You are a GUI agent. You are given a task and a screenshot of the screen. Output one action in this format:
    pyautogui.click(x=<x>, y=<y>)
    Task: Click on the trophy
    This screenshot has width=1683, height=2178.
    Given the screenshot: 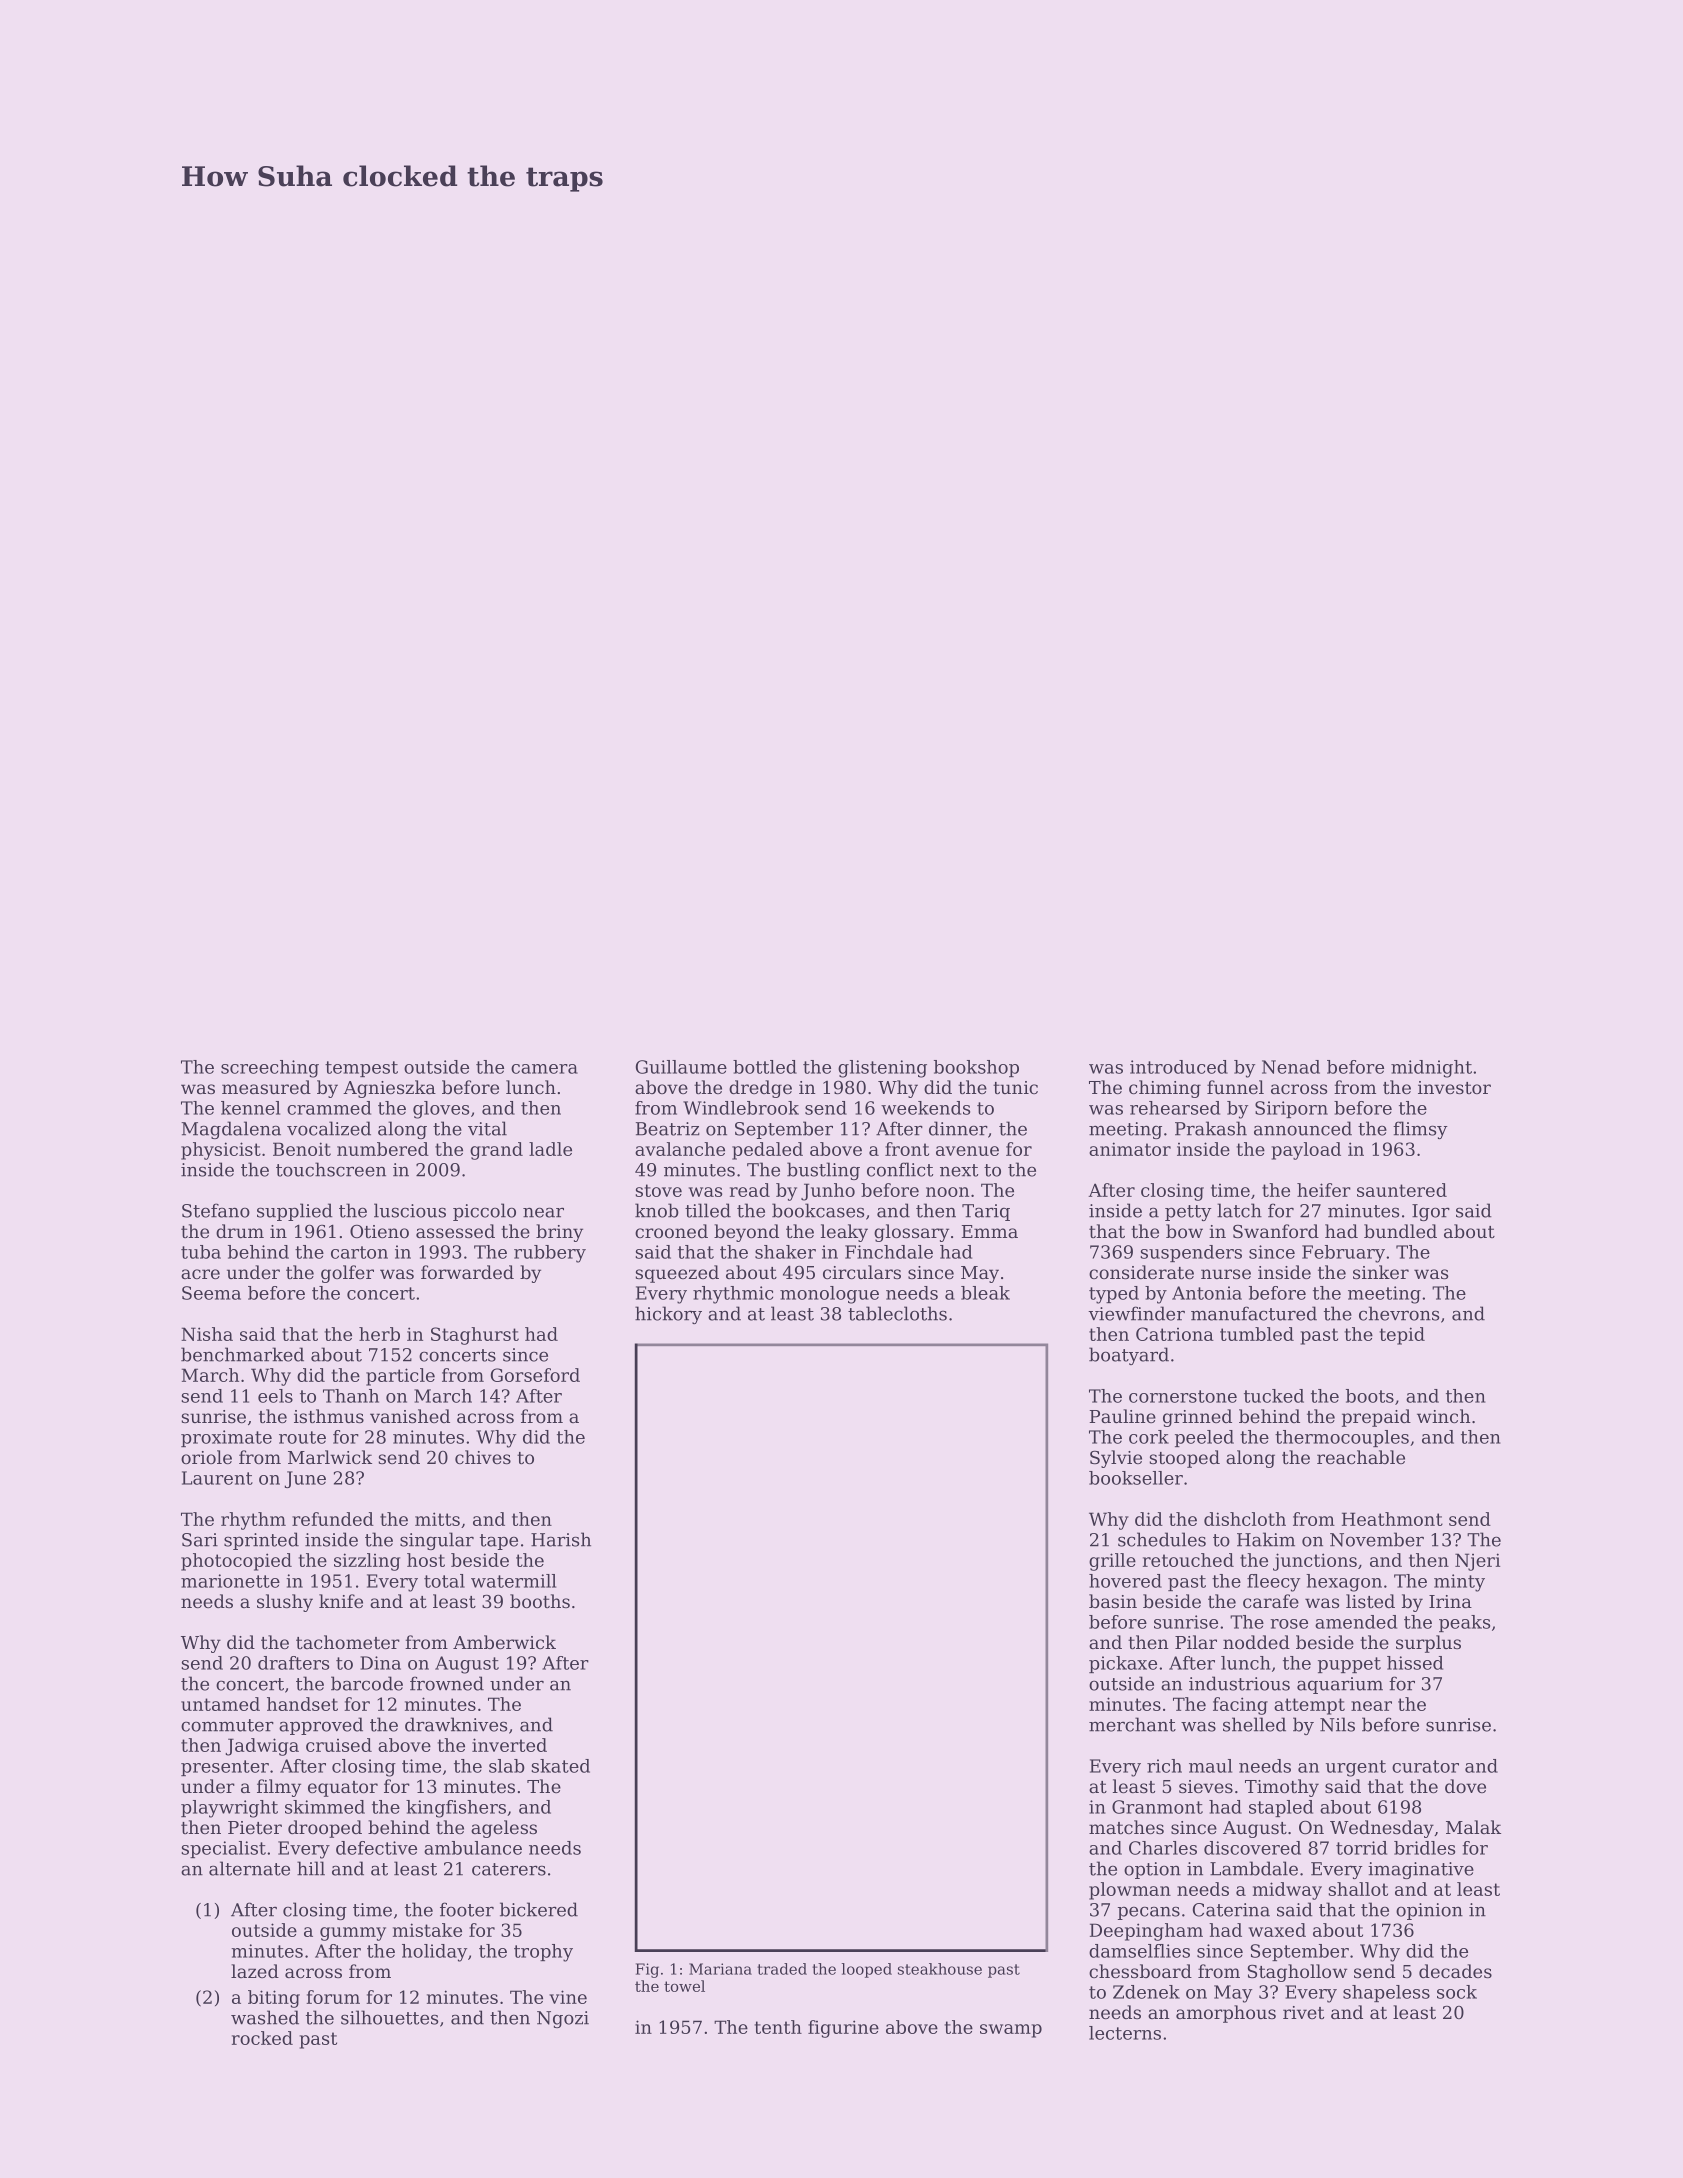 What is the action you would take?
    pyautogui.click(x=543, y=1953)
